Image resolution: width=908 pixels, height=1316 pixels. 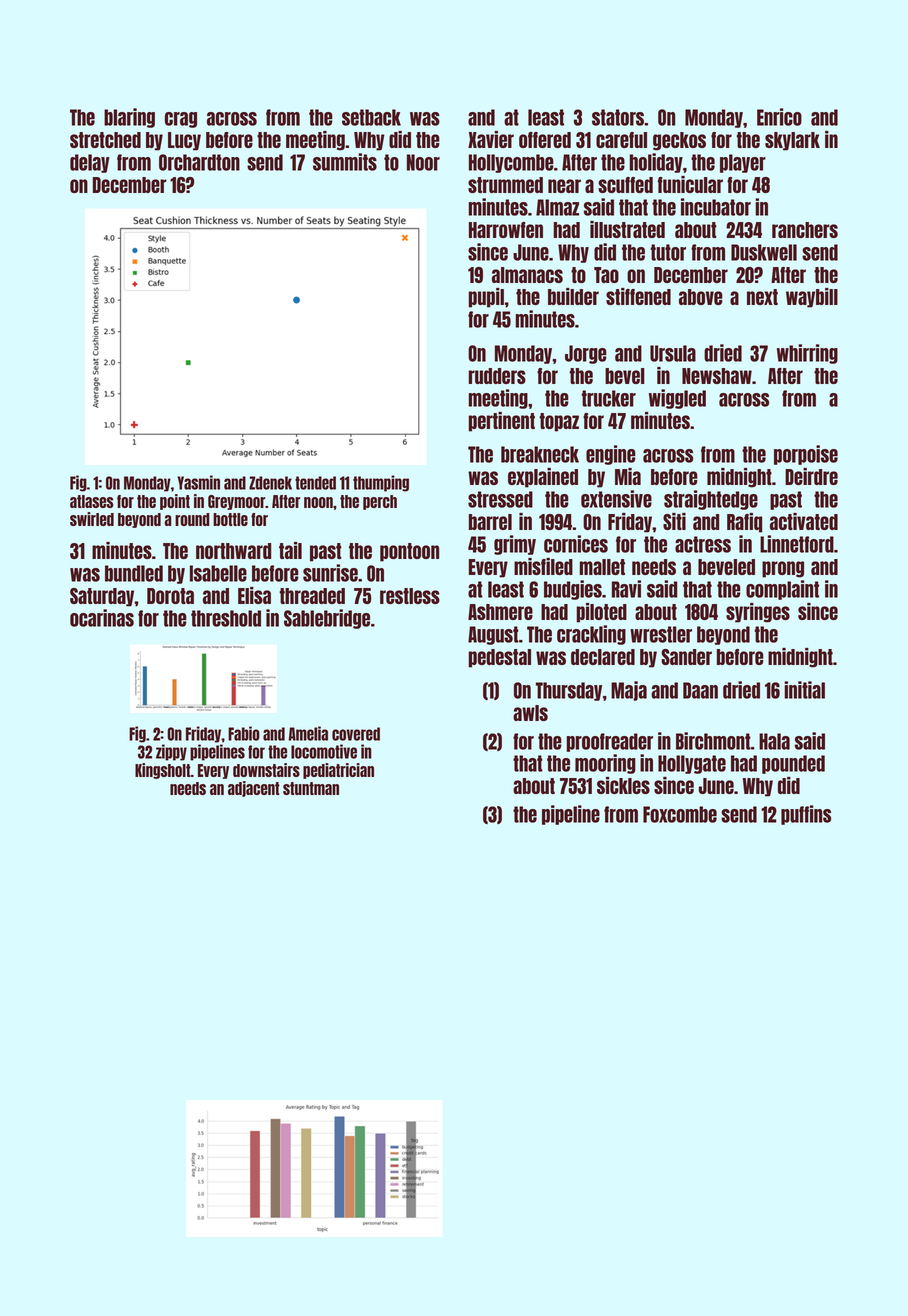 I want to click on syringes, so click(x=758, y=613).
